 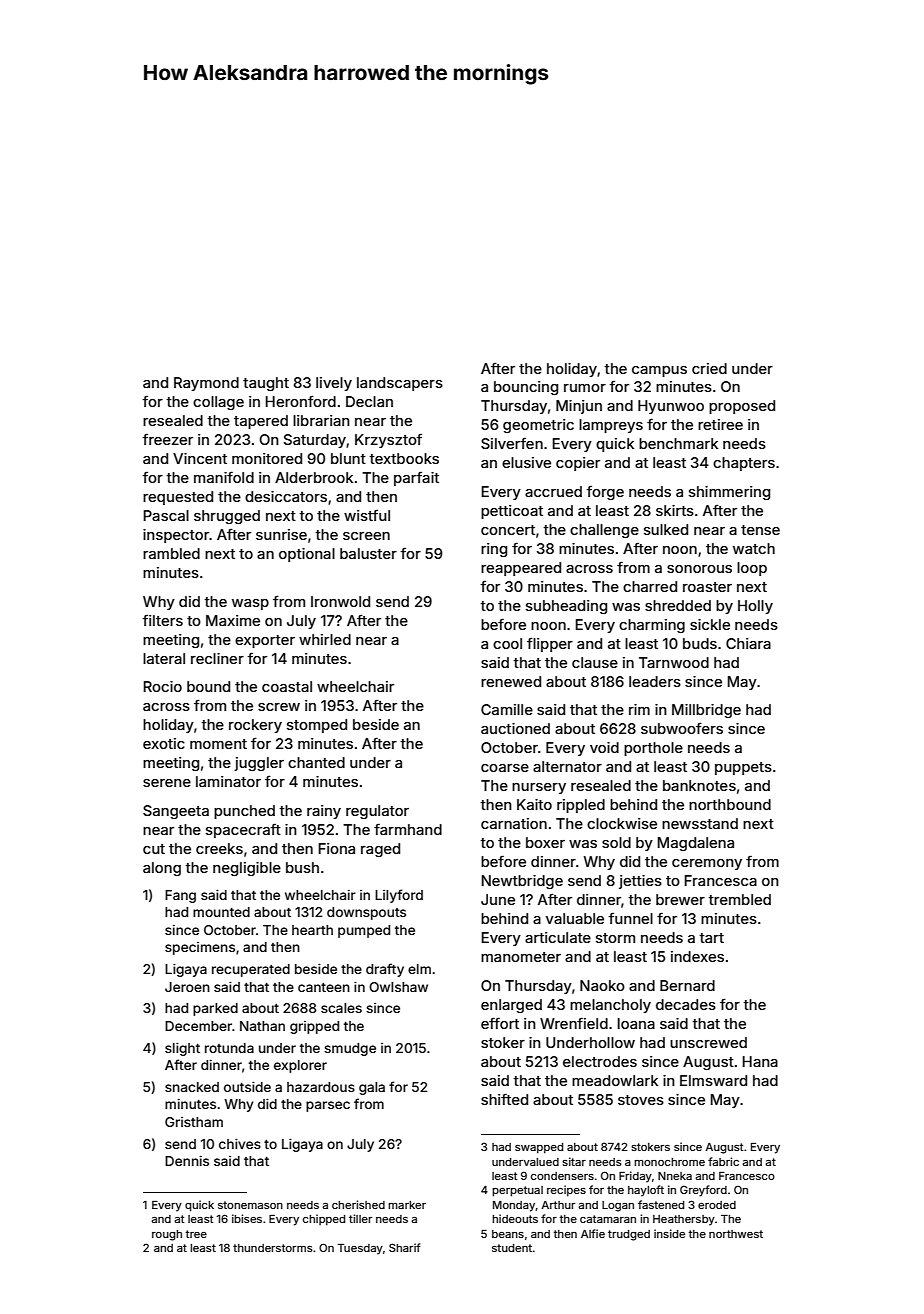 What do you see at coordinates (659, 371) in the page?
I see `campus` at bounding box center [659, 371].
